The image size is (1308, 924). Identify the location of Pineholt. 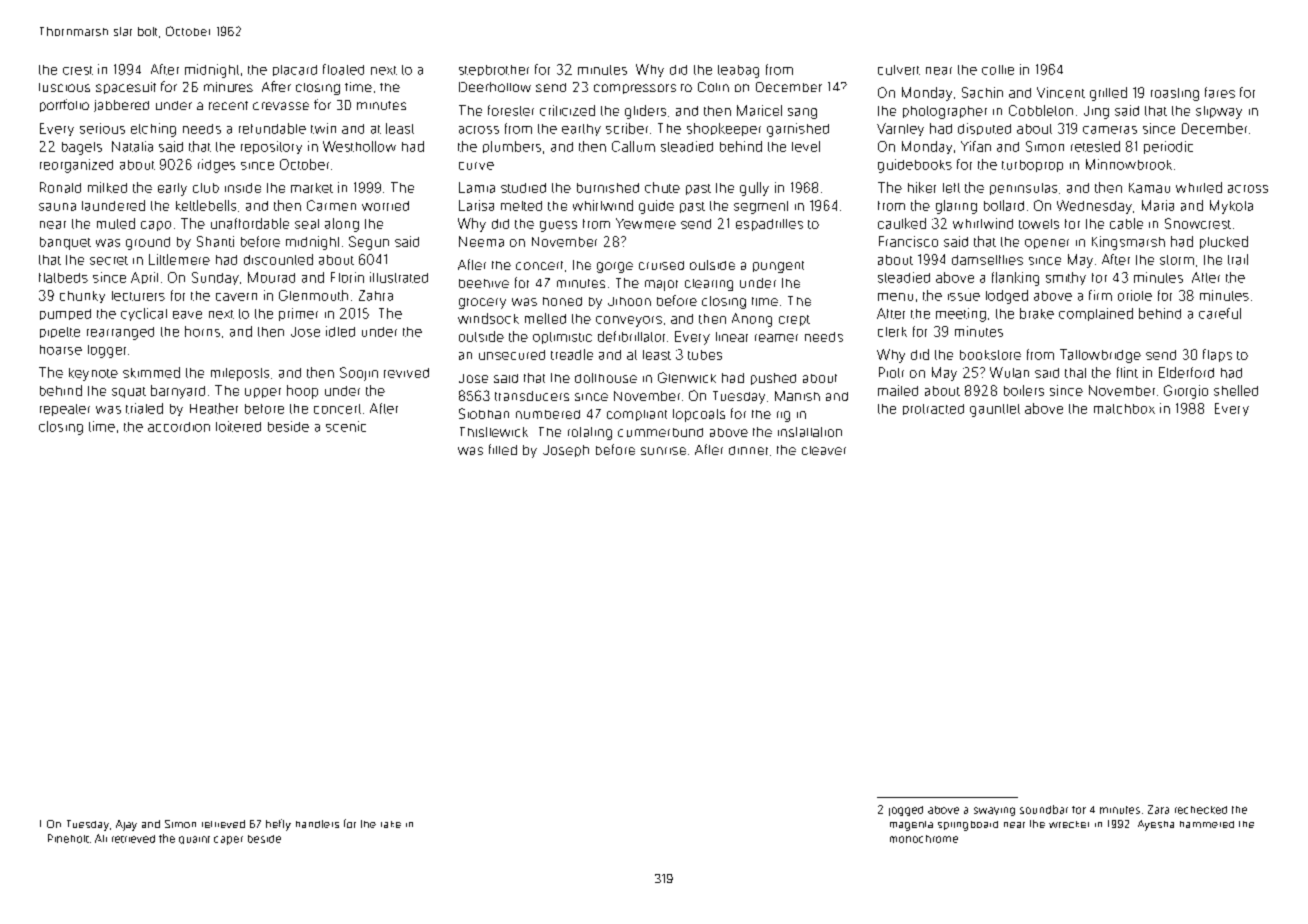
(68, 838).
